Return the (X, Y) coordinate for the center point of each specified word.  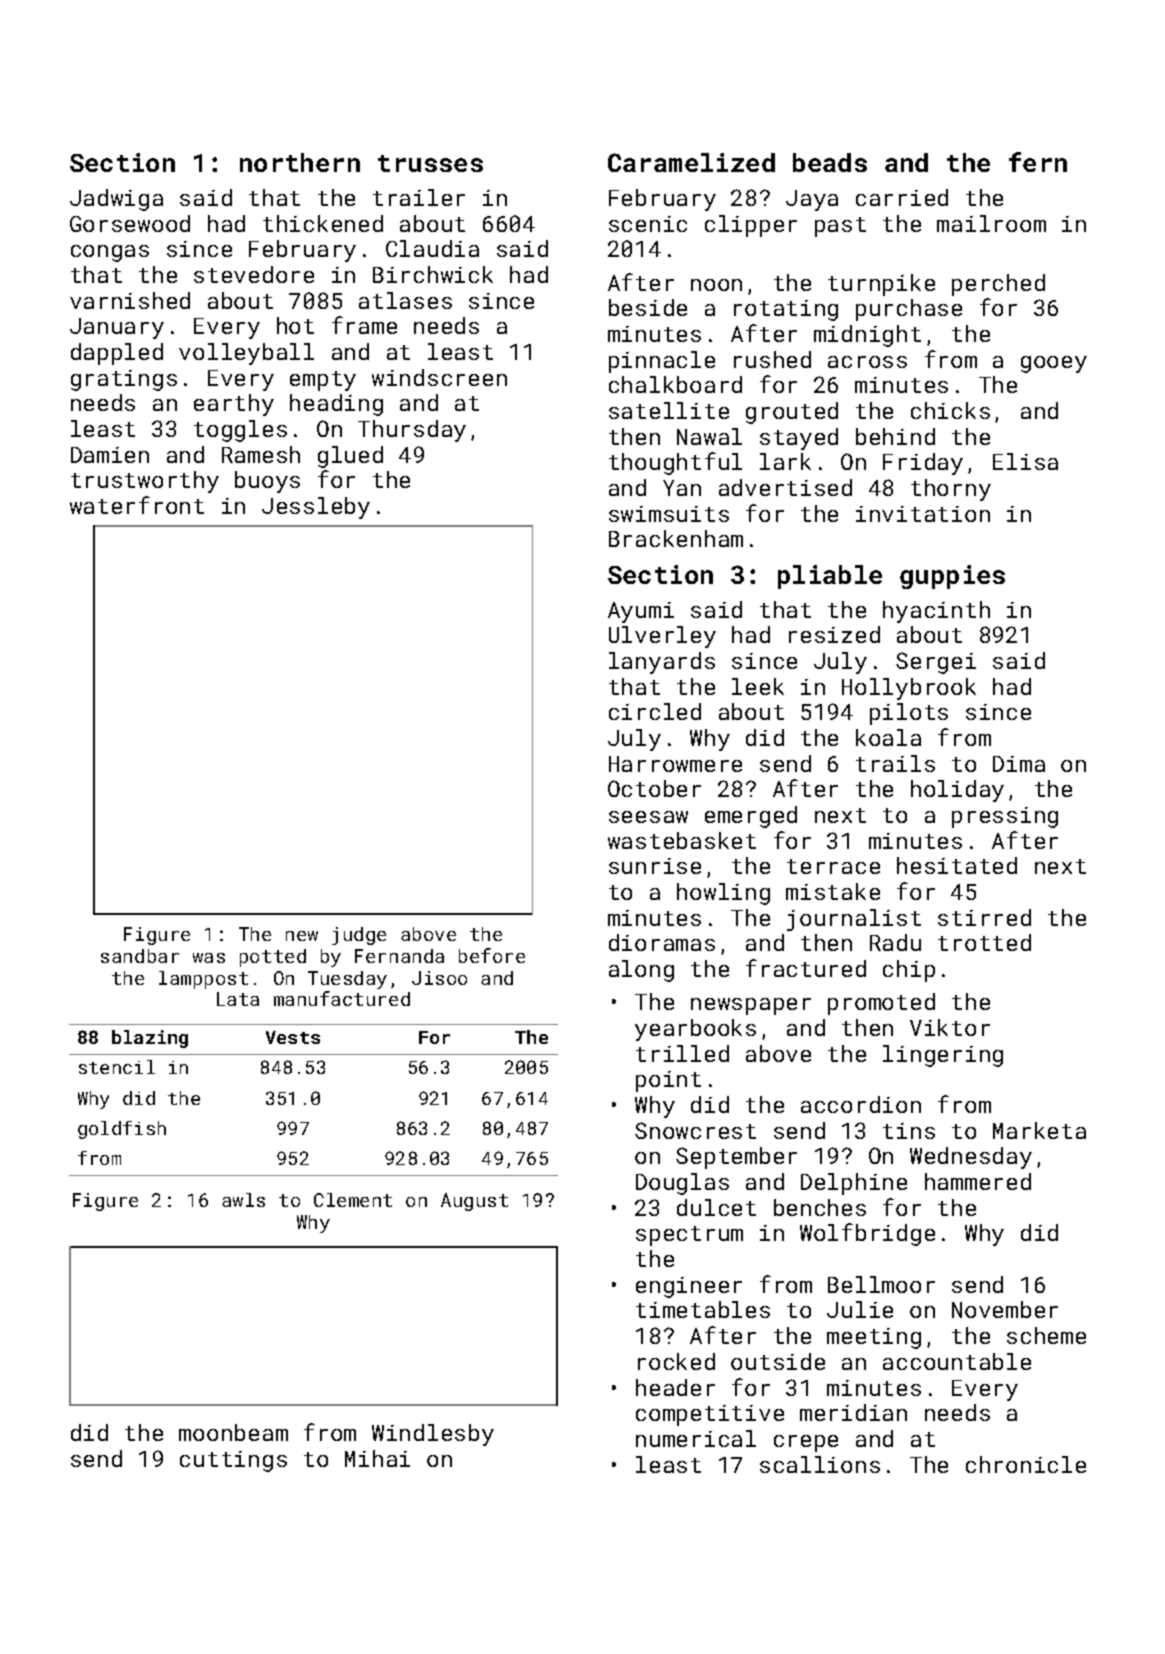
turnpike (881, 285)
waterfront (137, 505)
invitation (923, 514)
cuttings (233, 1461)
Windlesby (433, 1435)
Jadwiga (116, 200)
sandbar (140, 956)
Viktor (950, 1027)
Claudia (432, 248)
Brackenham (676, 538)
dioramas (662, 942)
